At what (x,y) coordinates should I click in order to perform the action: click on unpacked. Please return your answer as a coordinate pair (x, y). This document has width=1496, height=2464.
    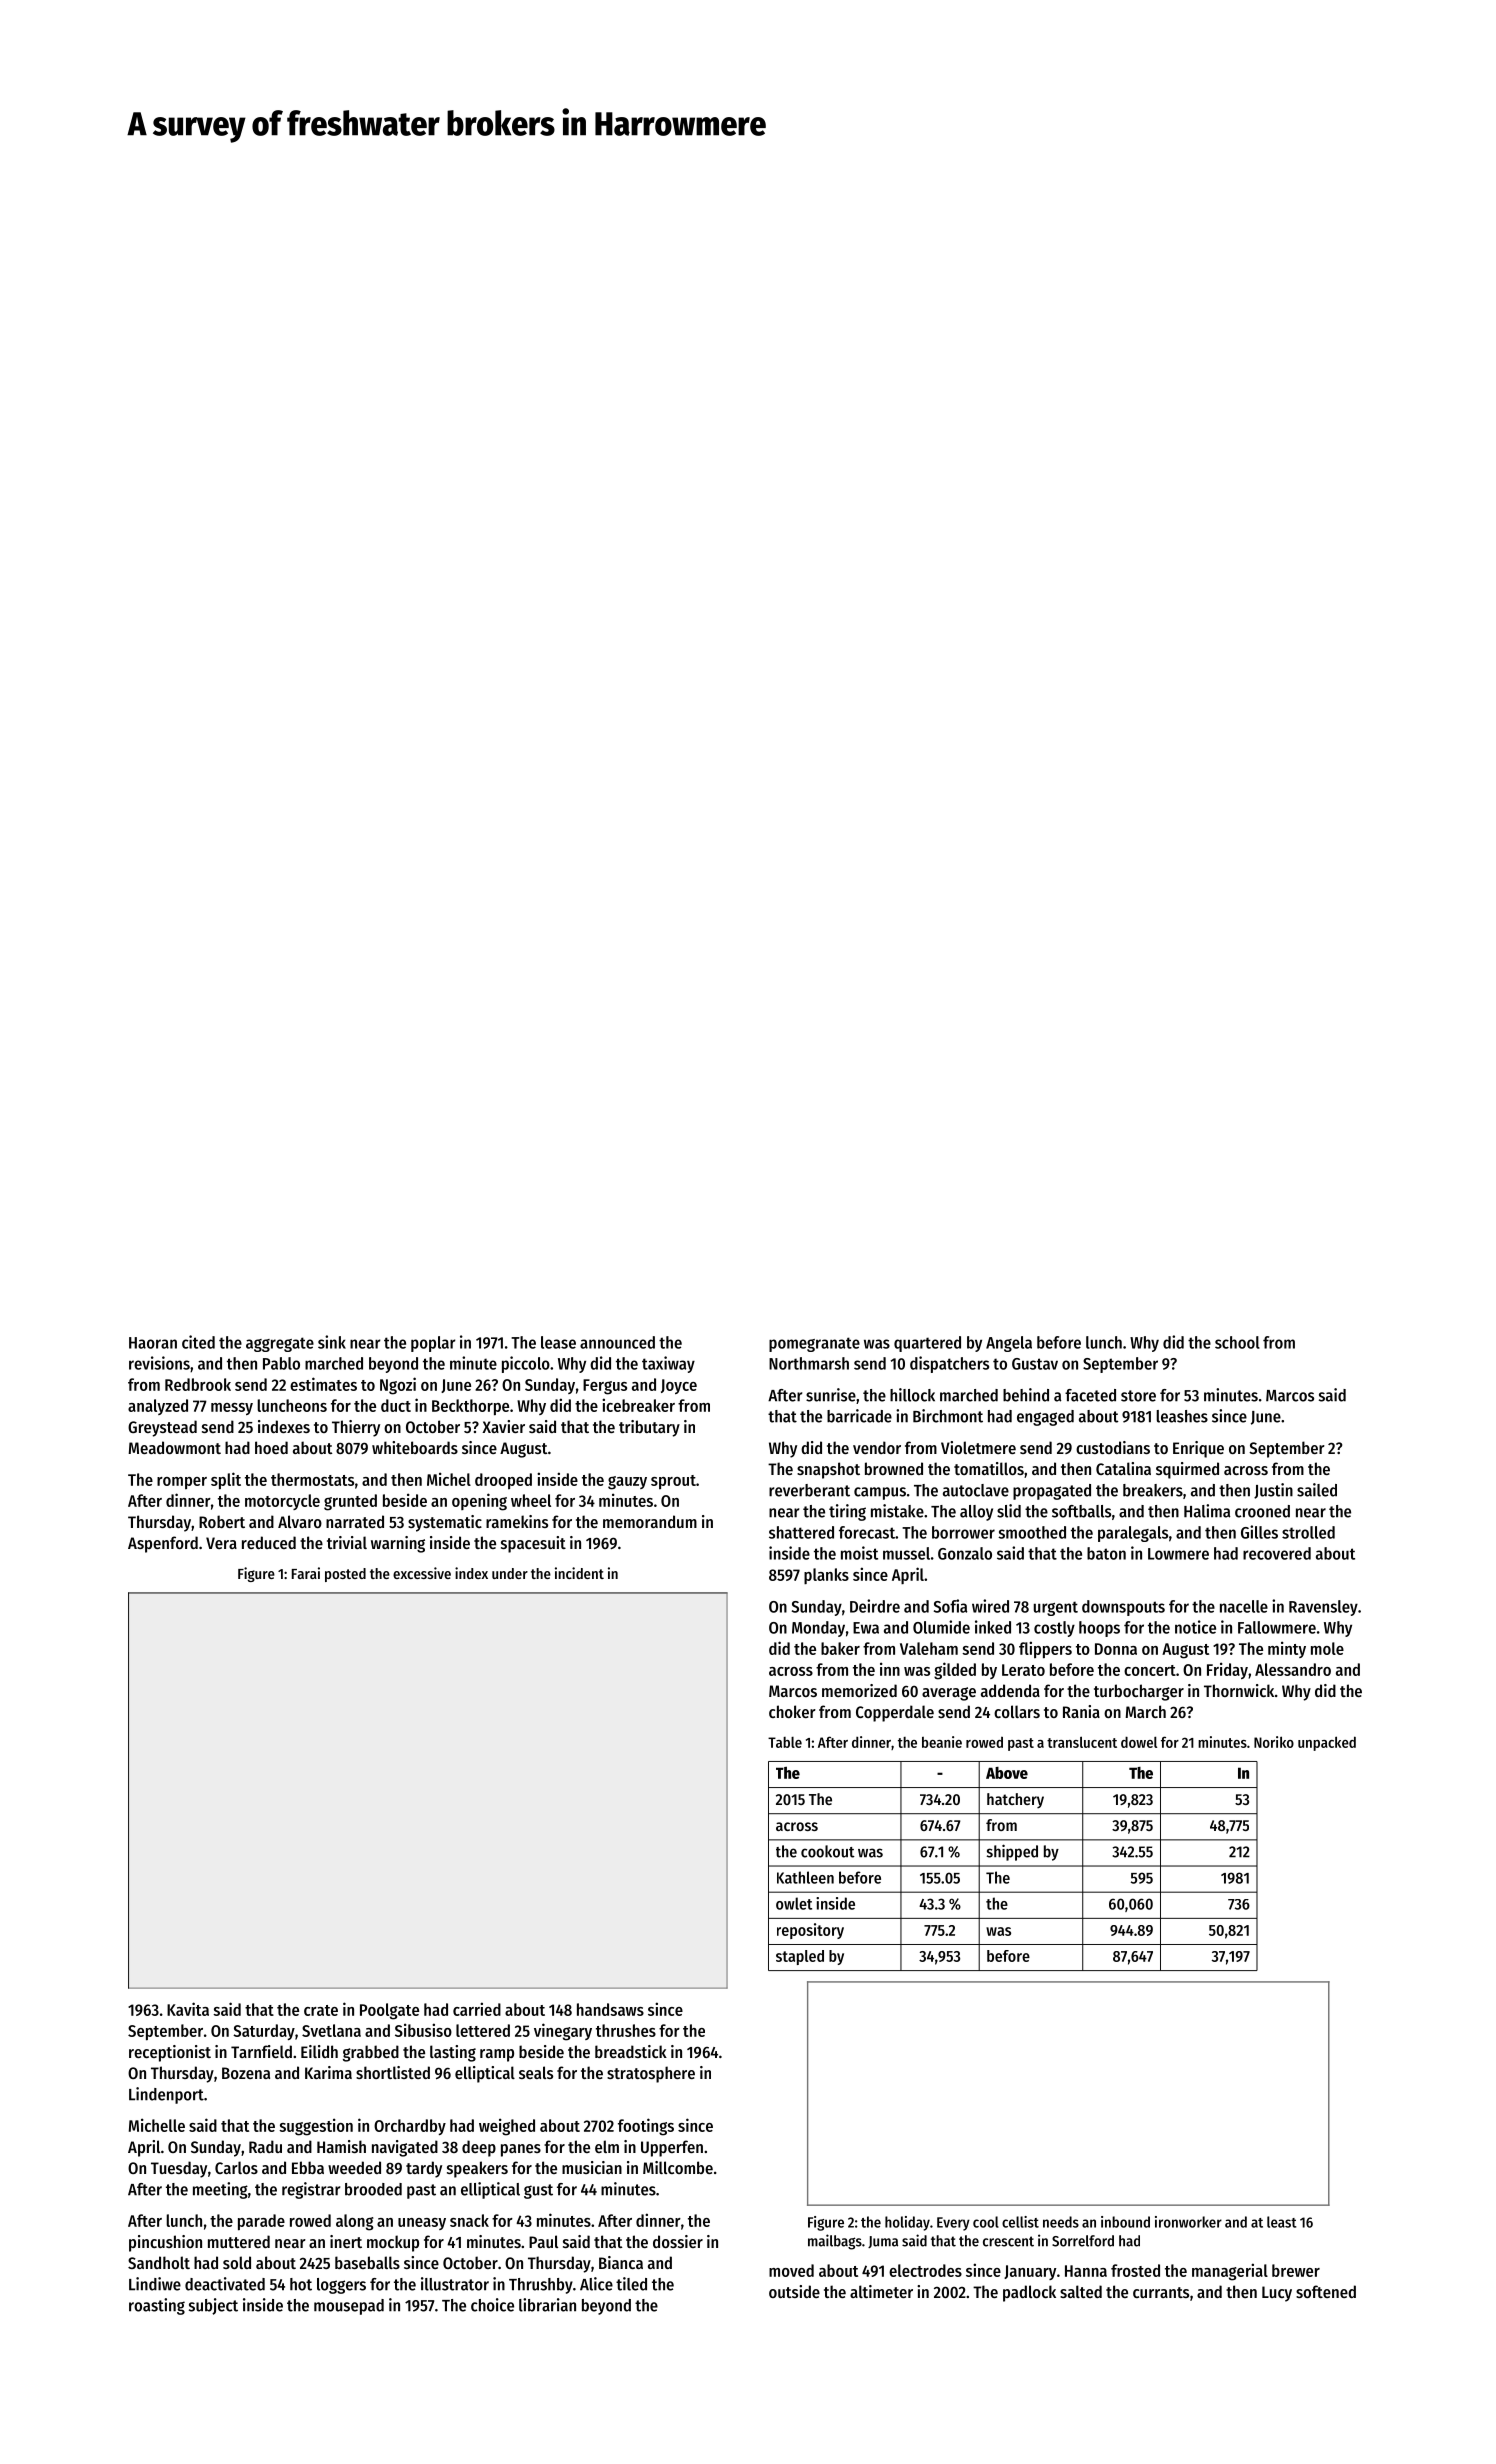
    Looking at the image, I should click on (1327, 1743).
